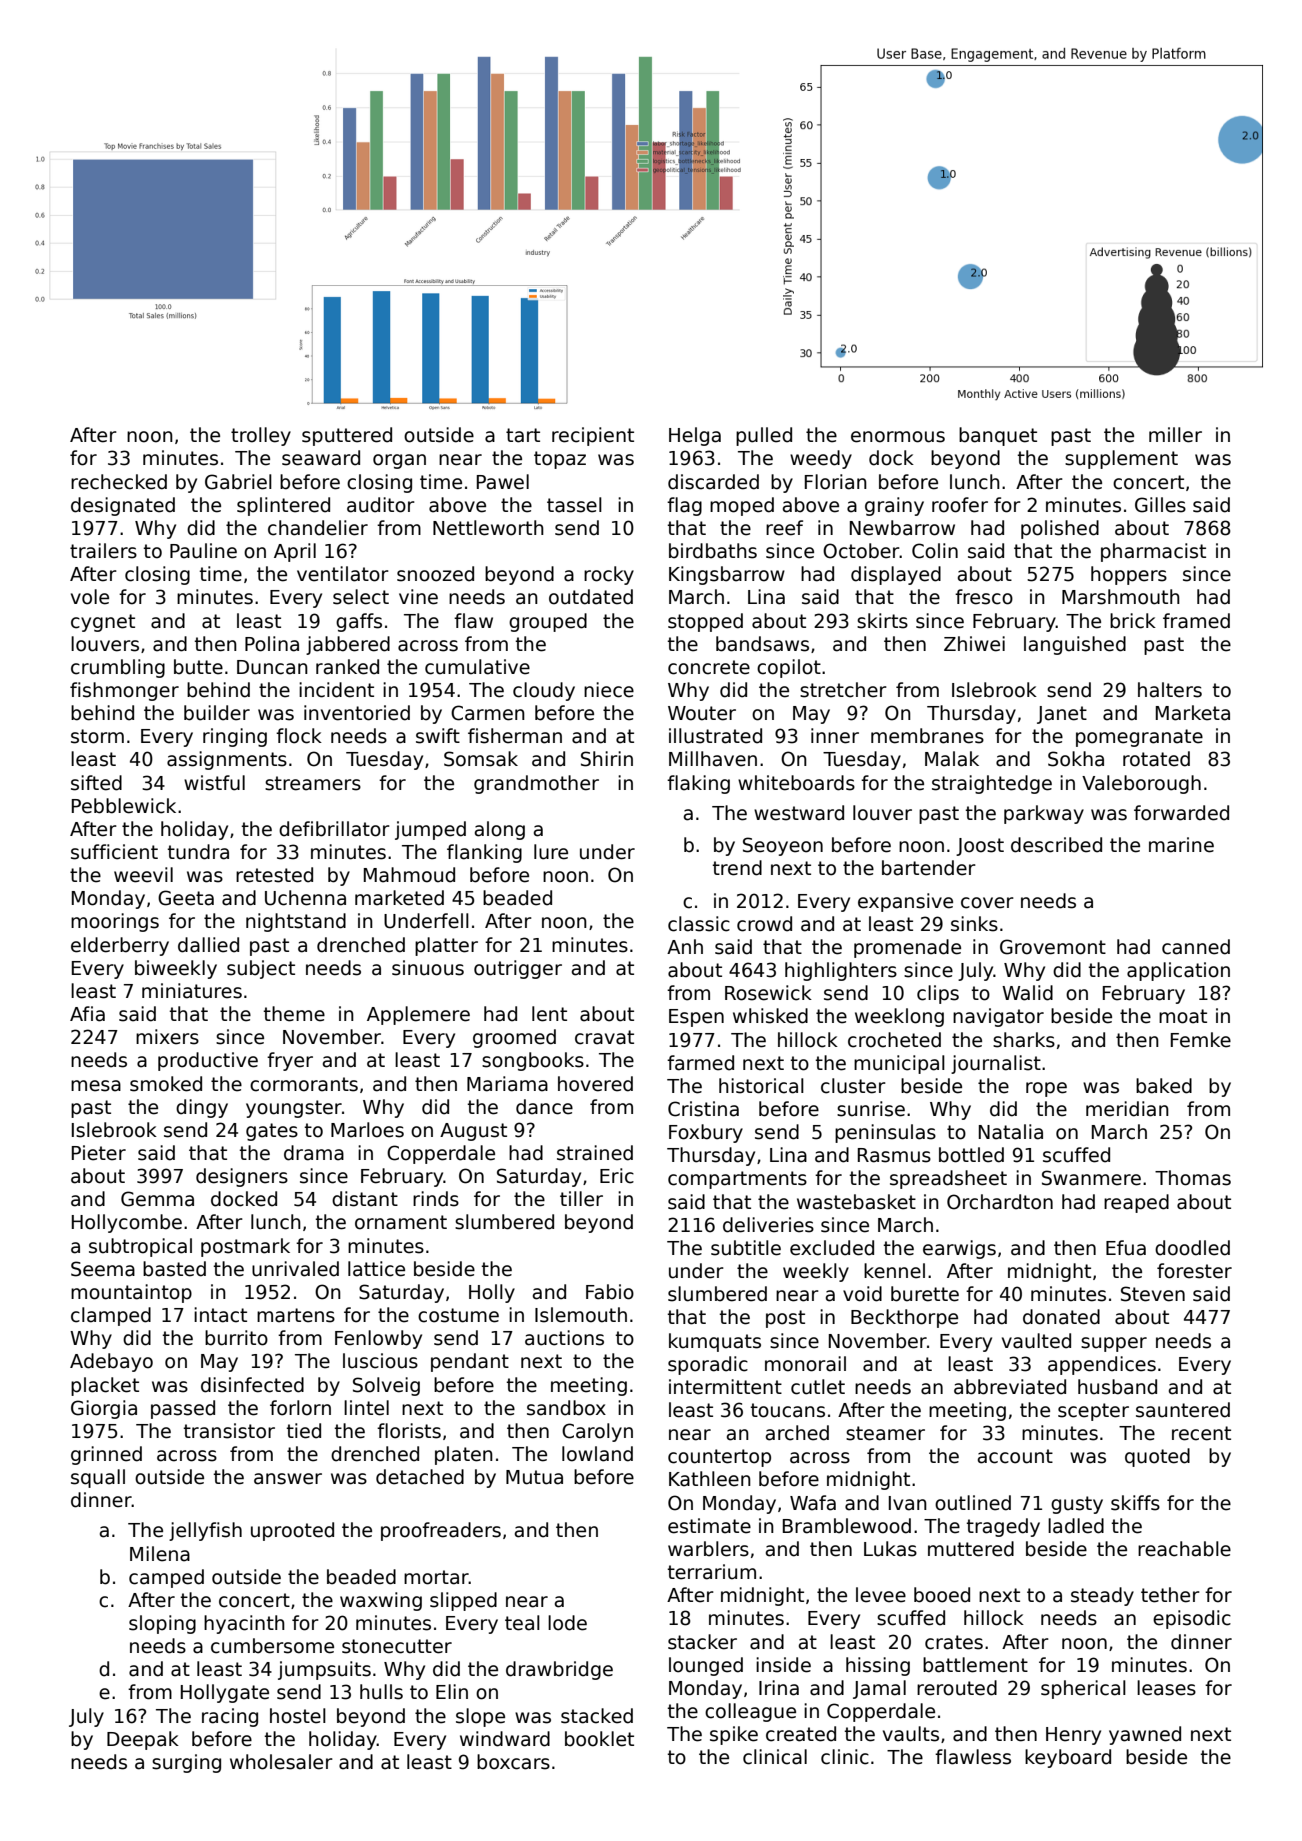 The width and height of the screenshot is (1302, 1841). What do you see at coordinates (359, 622) in the screenshot?
I see `gaffs` at bounding box center [359, 622].
